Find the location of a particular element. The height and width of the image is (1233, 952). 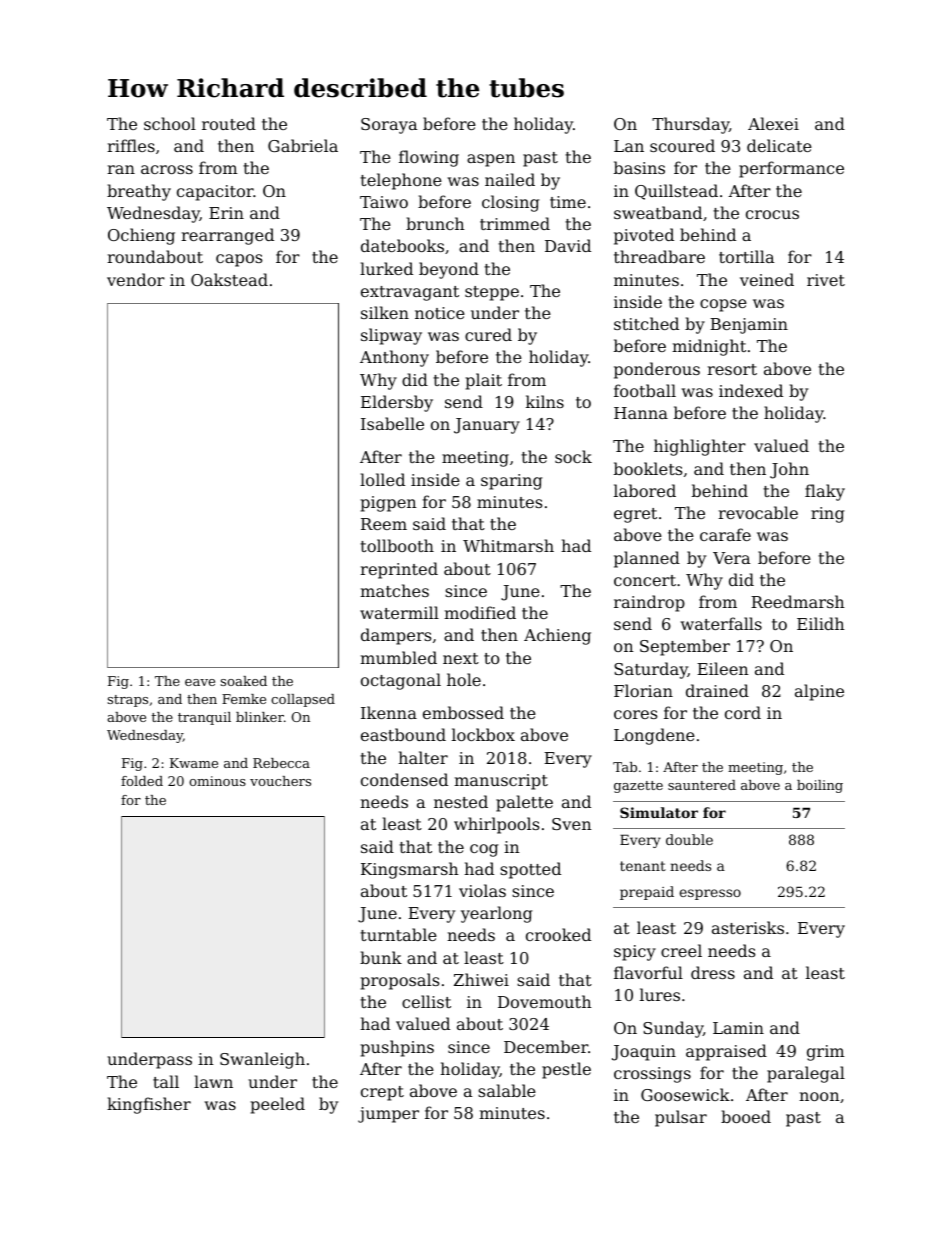

vendor is located at coordinates (136, 279).
